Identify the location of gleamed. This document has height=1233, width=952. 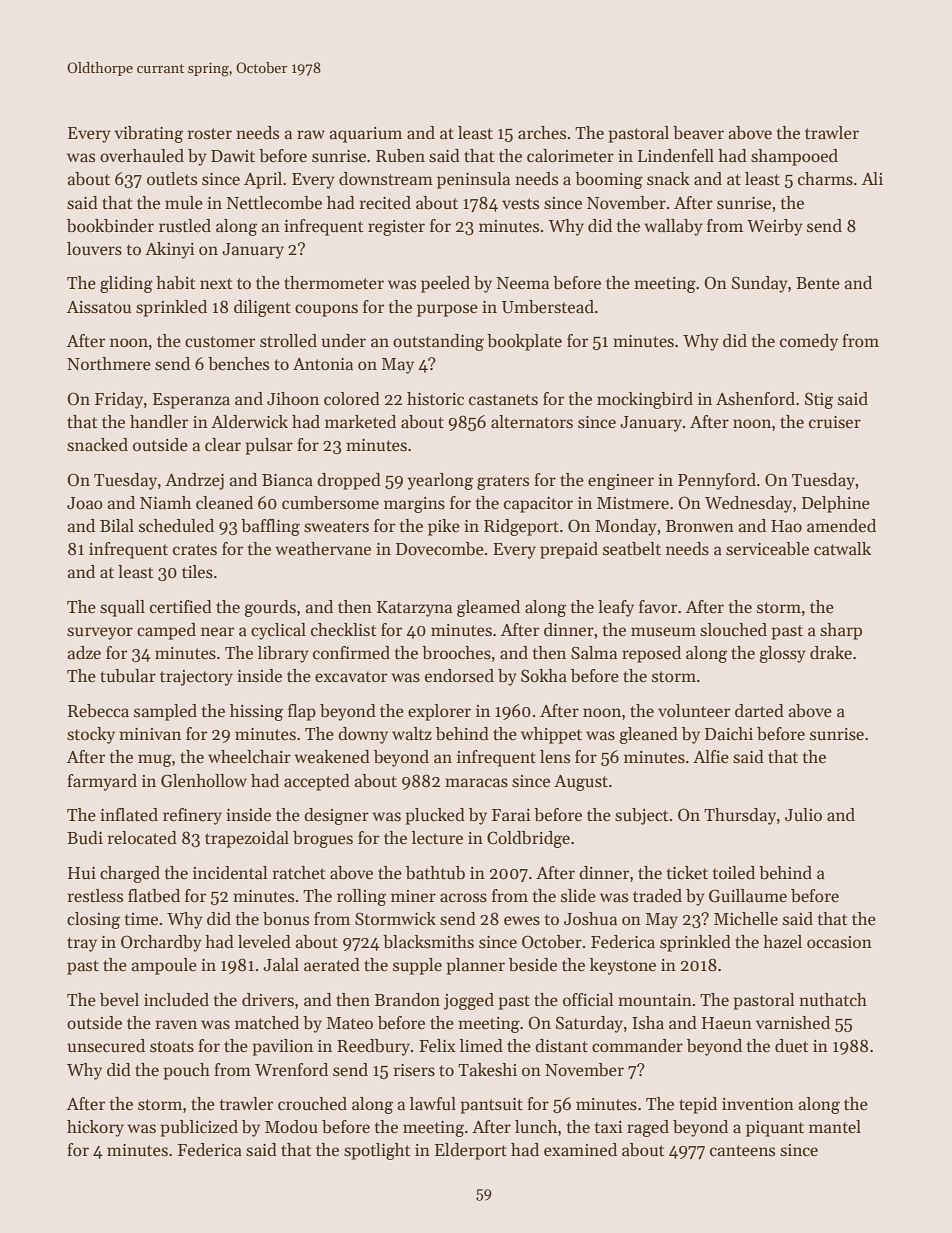
(488, 608).
